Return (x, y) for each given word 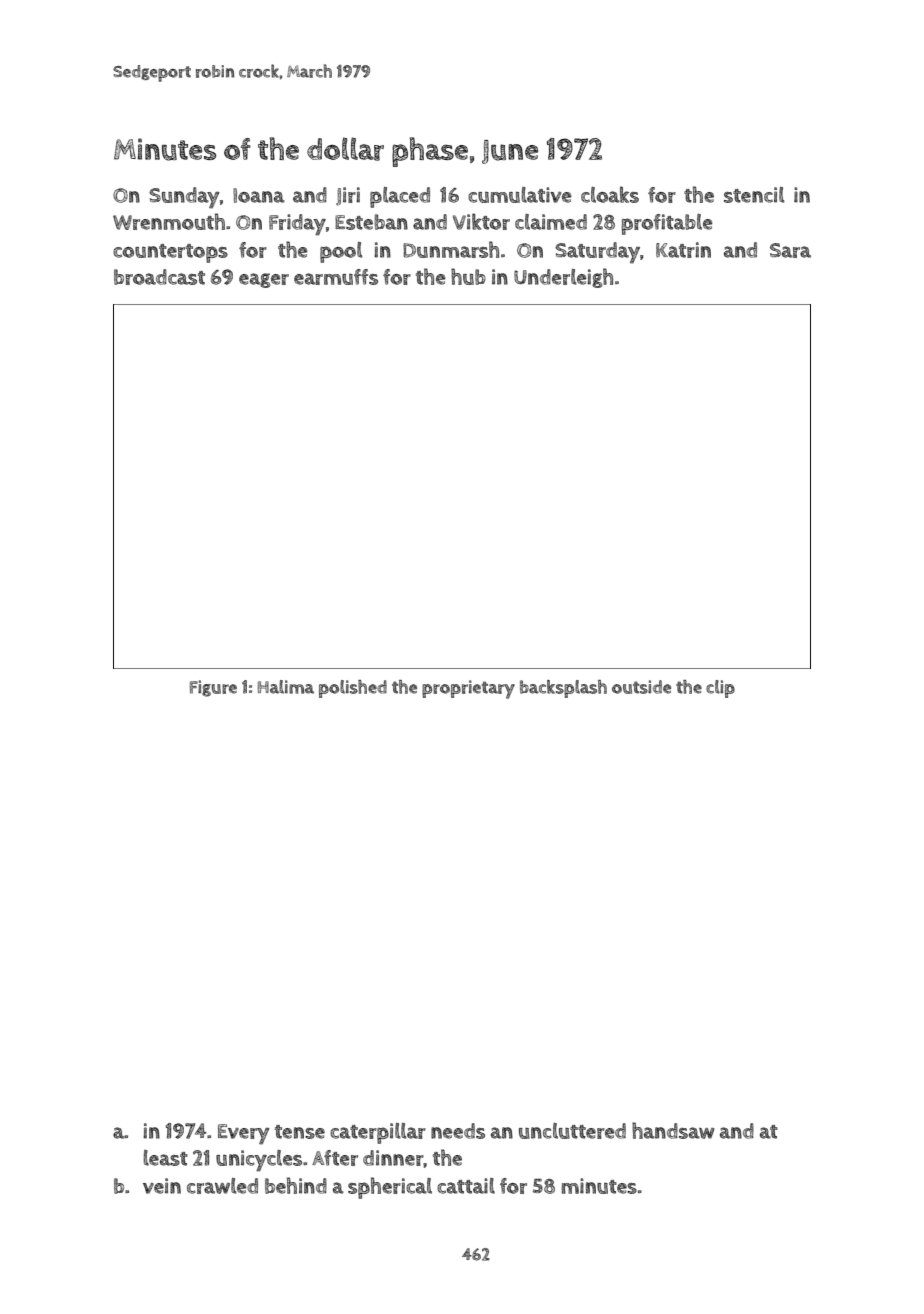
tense (300, 1132)
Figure (213, 688)
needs (458, 1131)
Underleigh (563, 278)
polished (353, 689)
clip (720, 689)
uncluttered (572, 1131)
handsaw (673, 1130)
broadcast (159, 277)
